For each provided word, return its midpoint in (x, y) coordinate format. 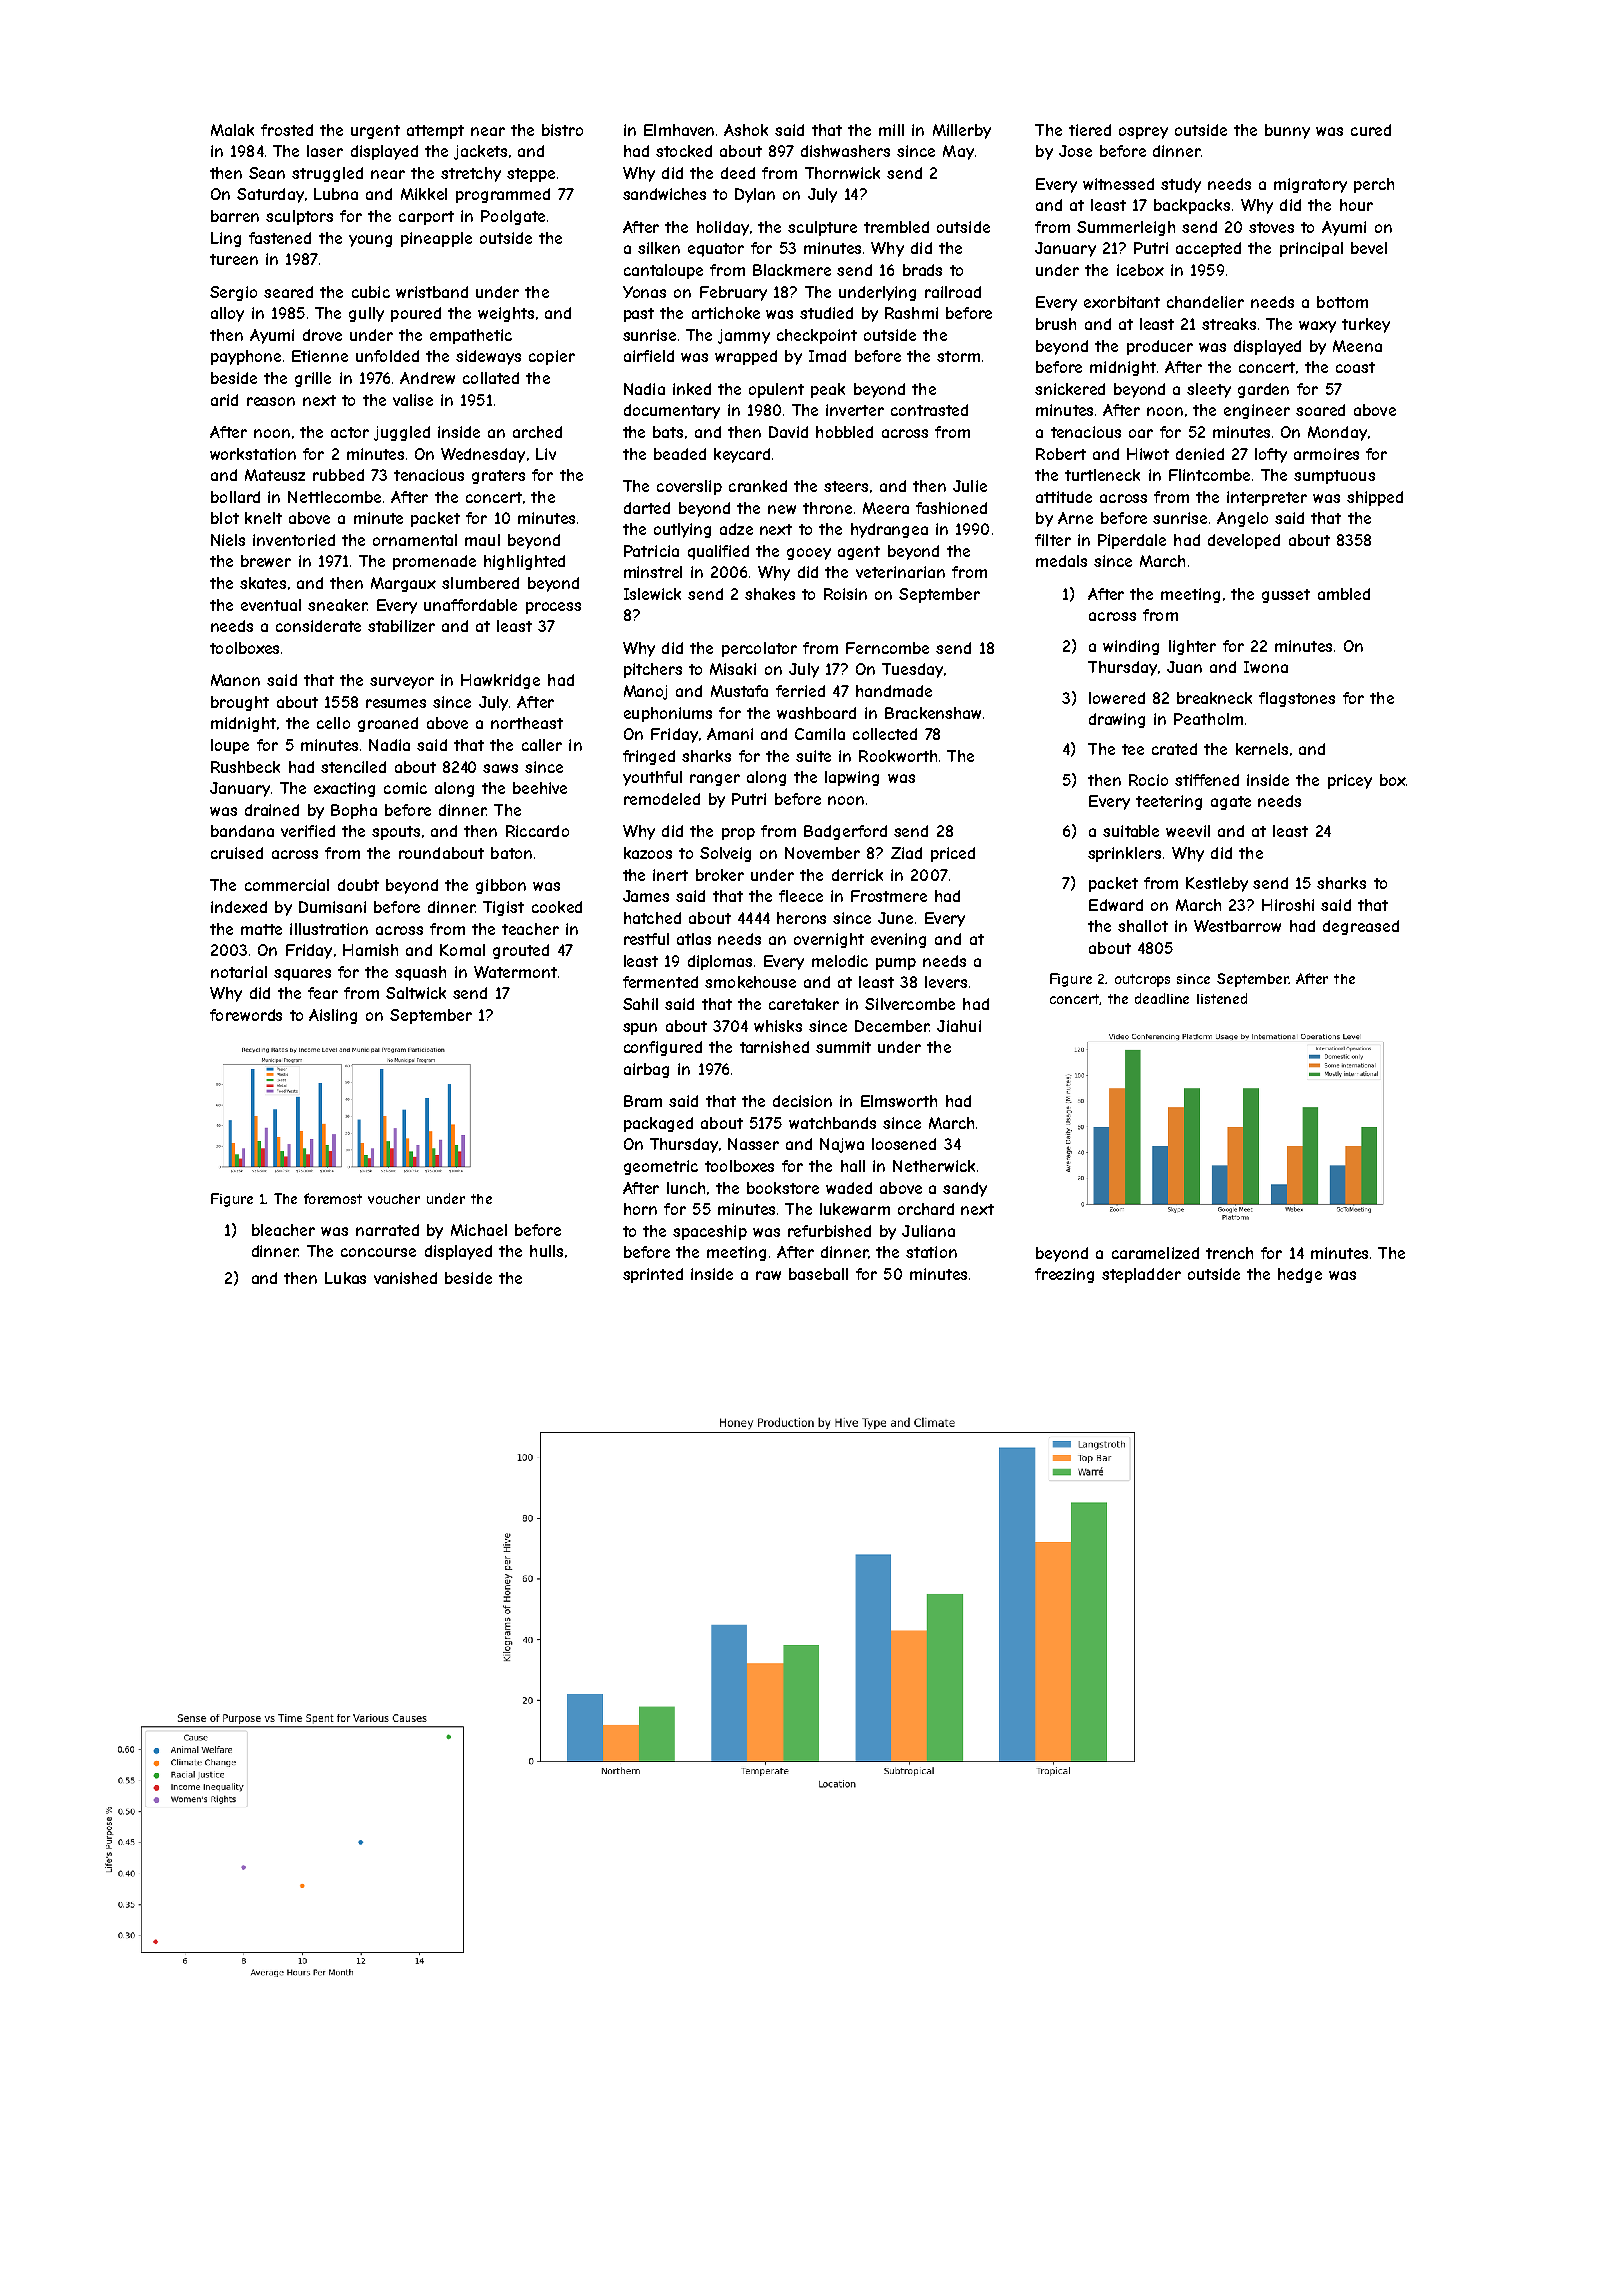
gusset (1286, 596)
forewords (246, 1015)
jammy (744, 336)
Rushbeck (245, 767)
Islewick (652, 594)
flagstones (1297, 699)
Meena (1357, 346)
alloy (227, 314)
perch (1374, 185)
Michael (479, 1230)
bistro (562, 130)
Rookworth (898, 756)
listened (1222, 998)
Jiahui (959, 1026)
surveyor (402, 683)
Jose (1075, 151)
